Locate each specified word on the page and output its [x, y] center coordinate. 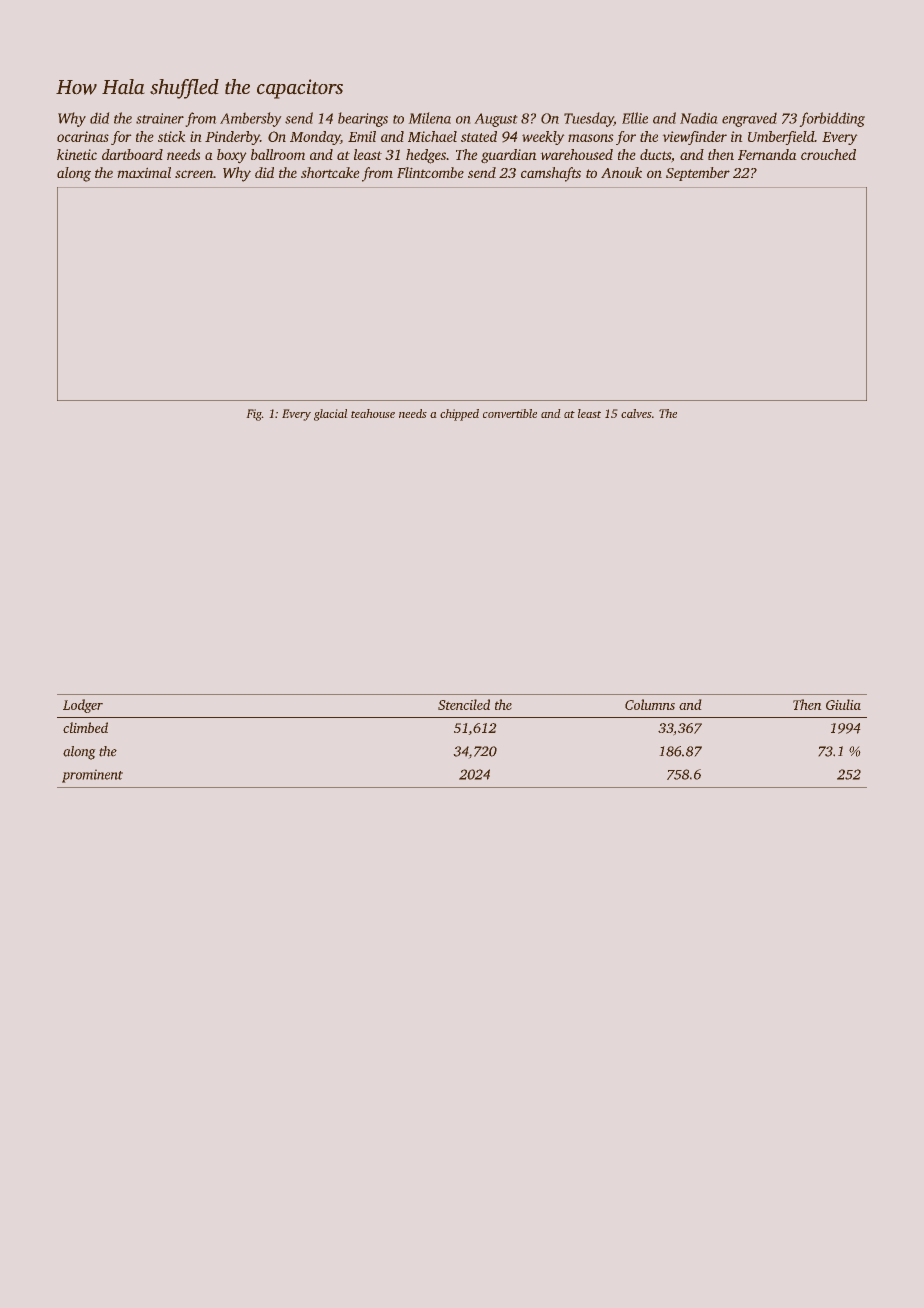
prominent [92, 776]
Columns [650, 704]
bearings [363, 119]
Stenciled [464, 704]
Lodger [83, 706]
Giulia [843, 704]
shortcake [330, 172]
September [698, 174]
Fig [254, 415]
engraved [749, 120]
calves [636, 413]
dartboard [132, 154]
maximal [144, 172]
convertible [510, 413]
